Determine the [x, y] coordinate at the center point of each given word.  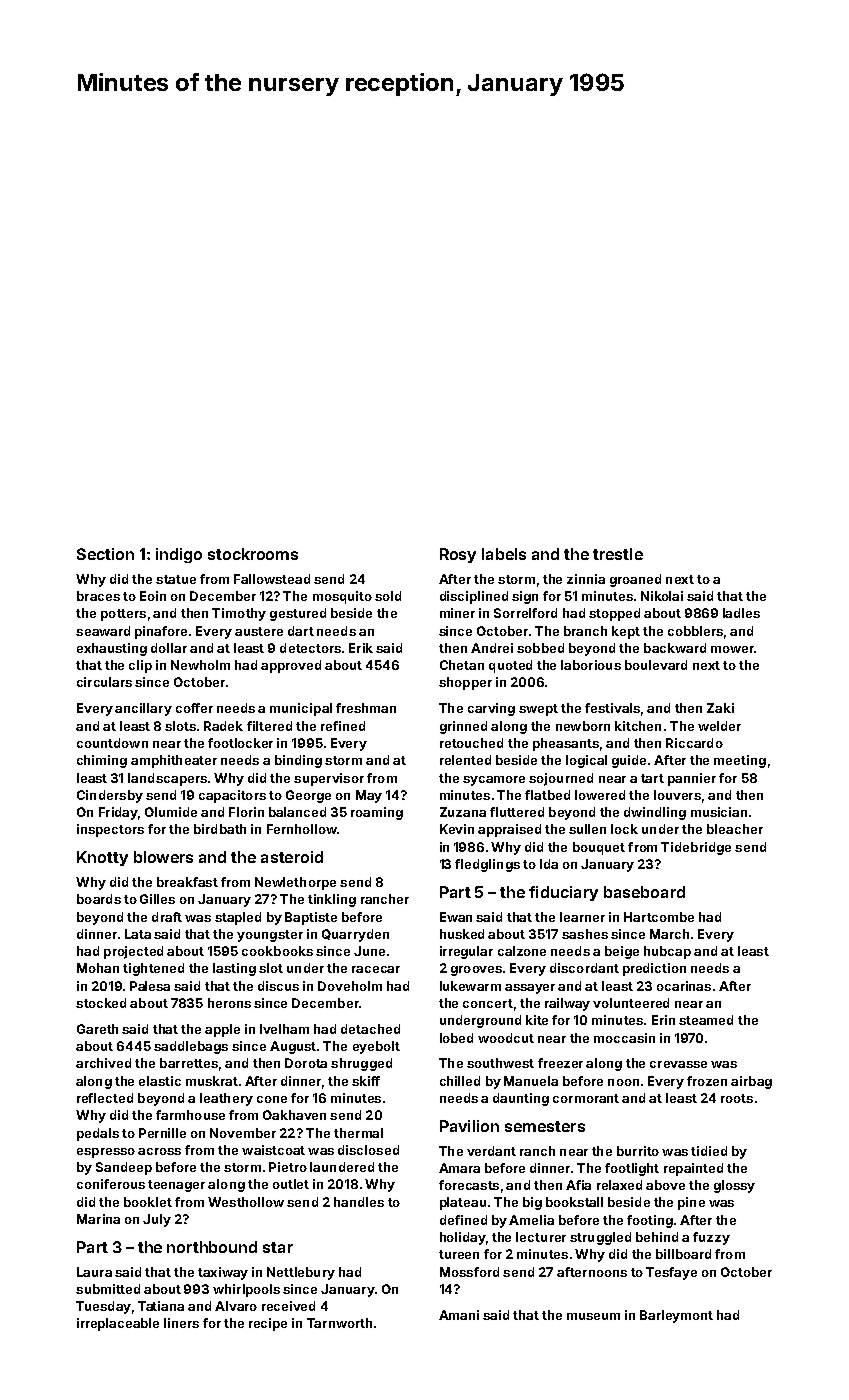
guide [629, 761]
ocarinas [684, 986]
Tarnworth [339, 1323]
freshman [366, 708]
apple [222, 1030]
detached [370, 1029]
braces [98, 596]
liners [181, 1323]
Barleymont [676, 1316]
